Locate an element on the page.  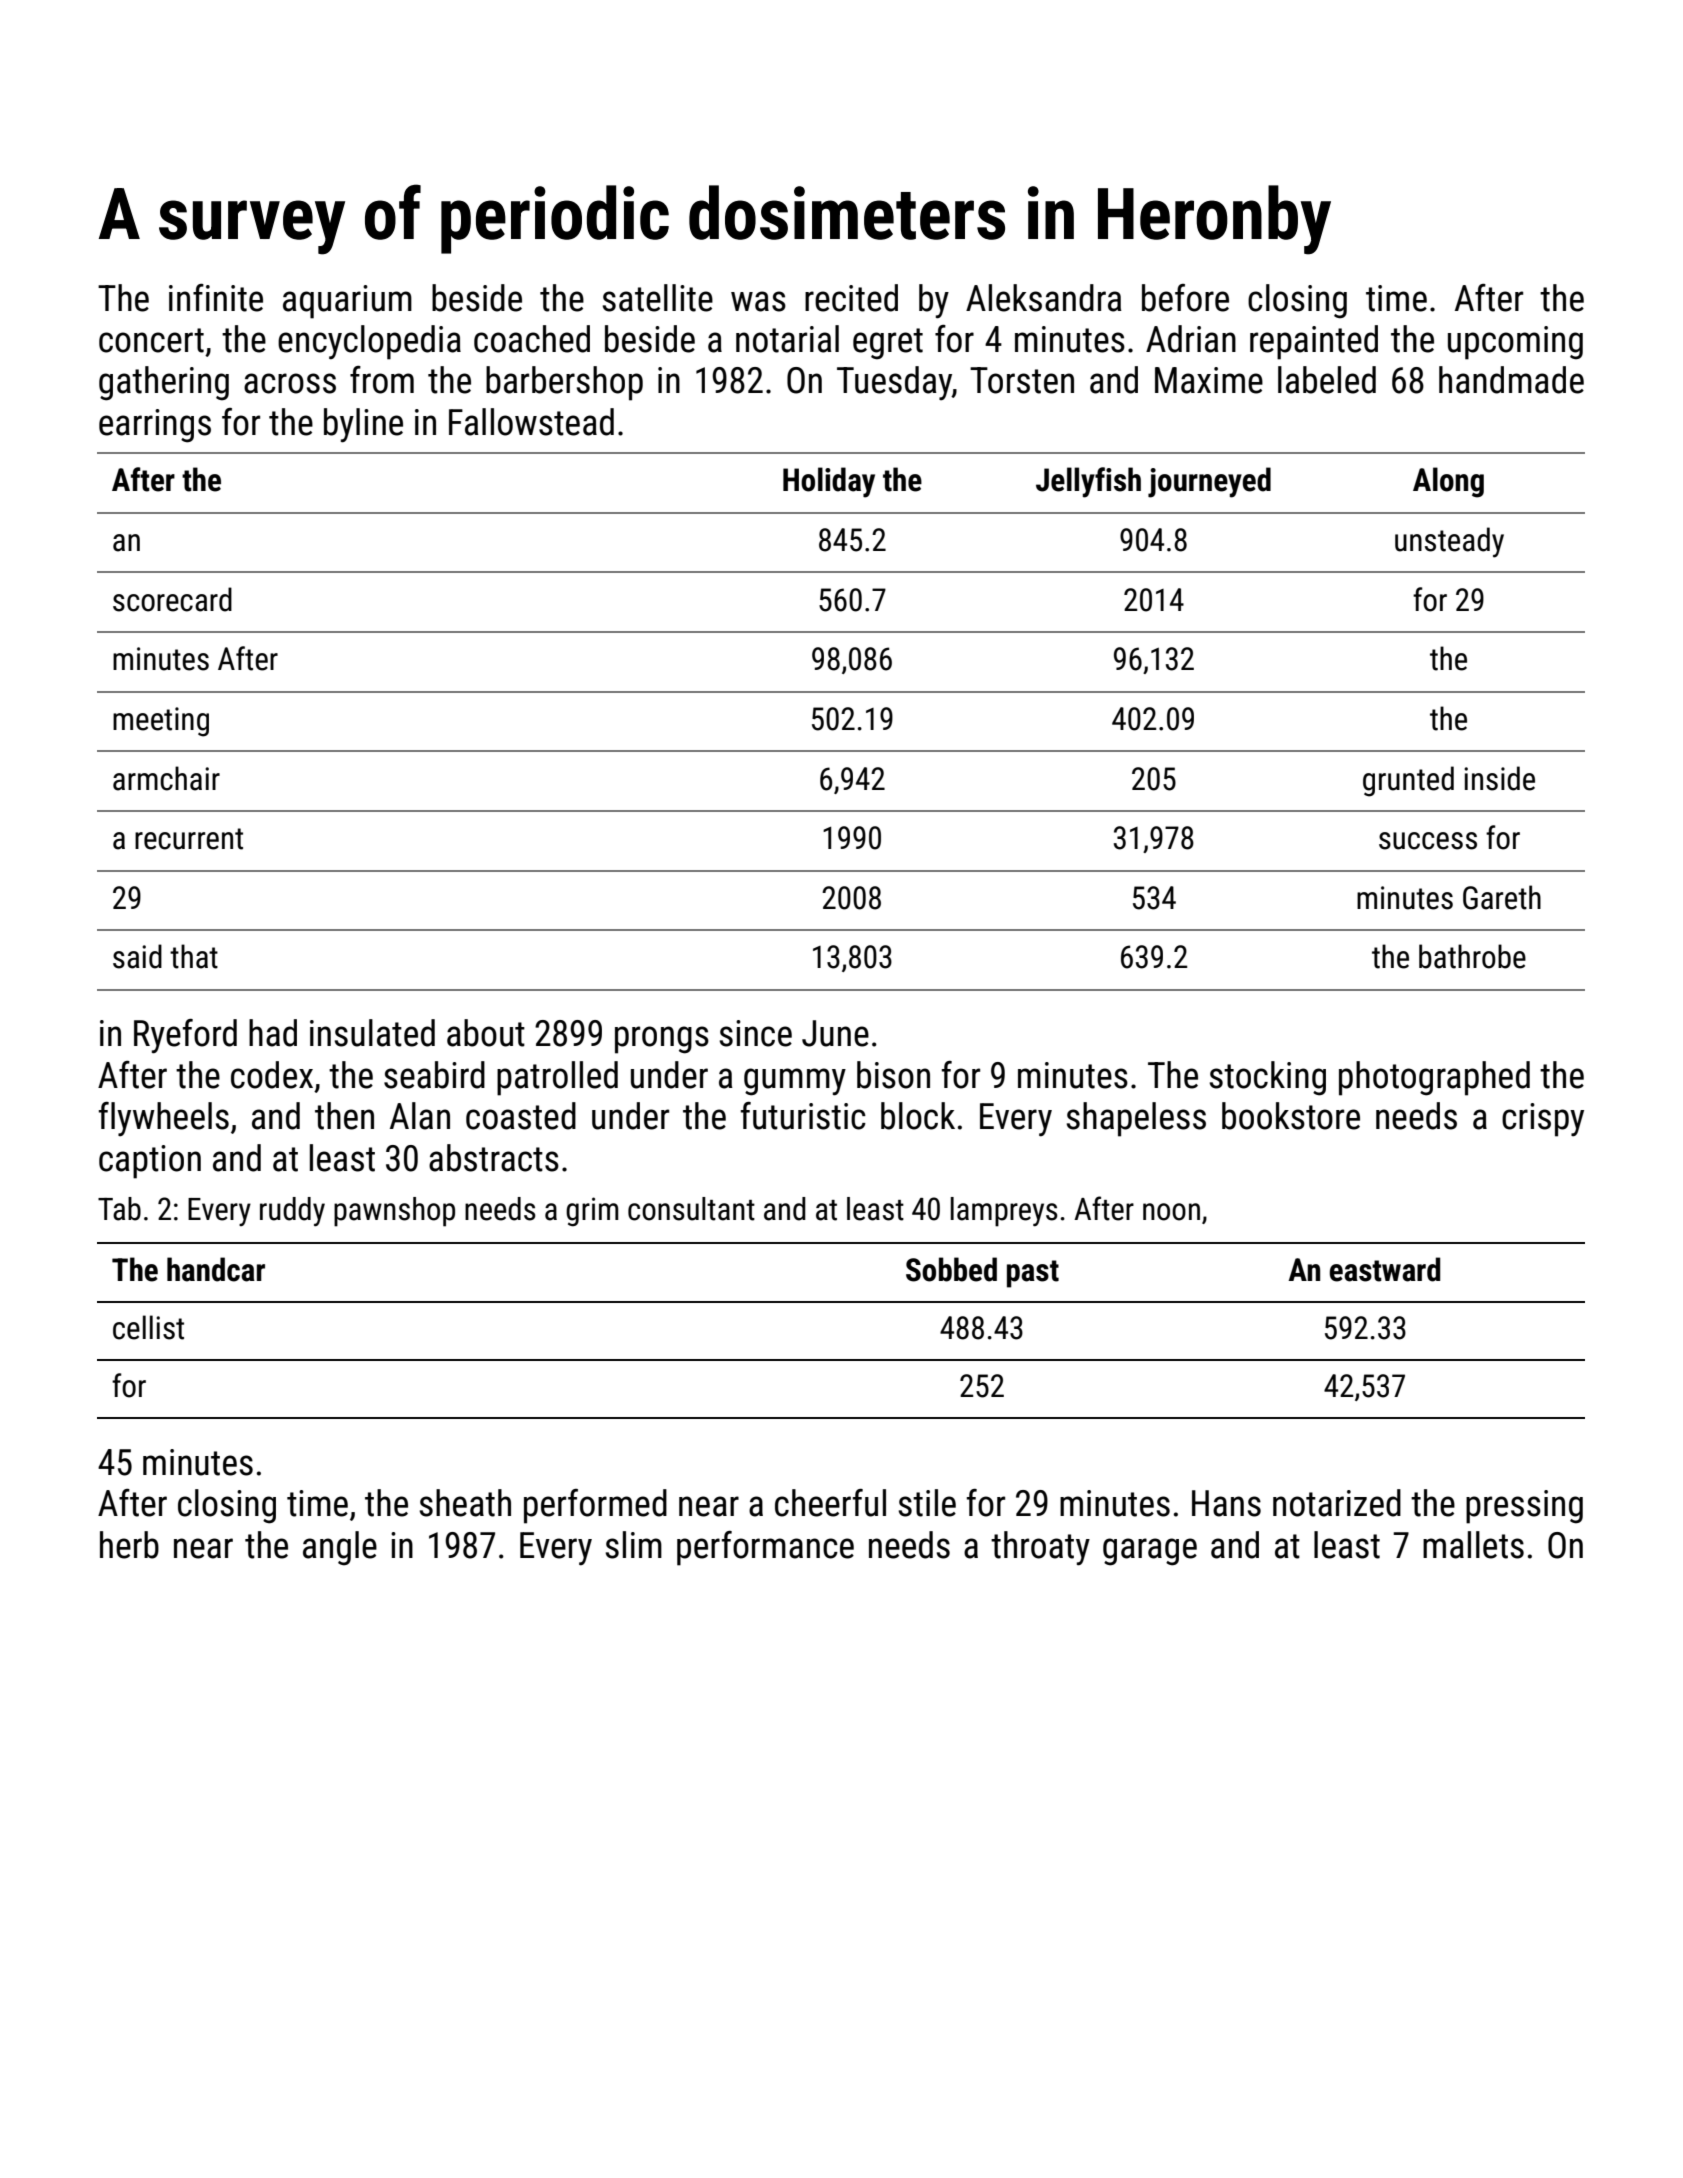
prongs is located at coordinates (662, 1040).
